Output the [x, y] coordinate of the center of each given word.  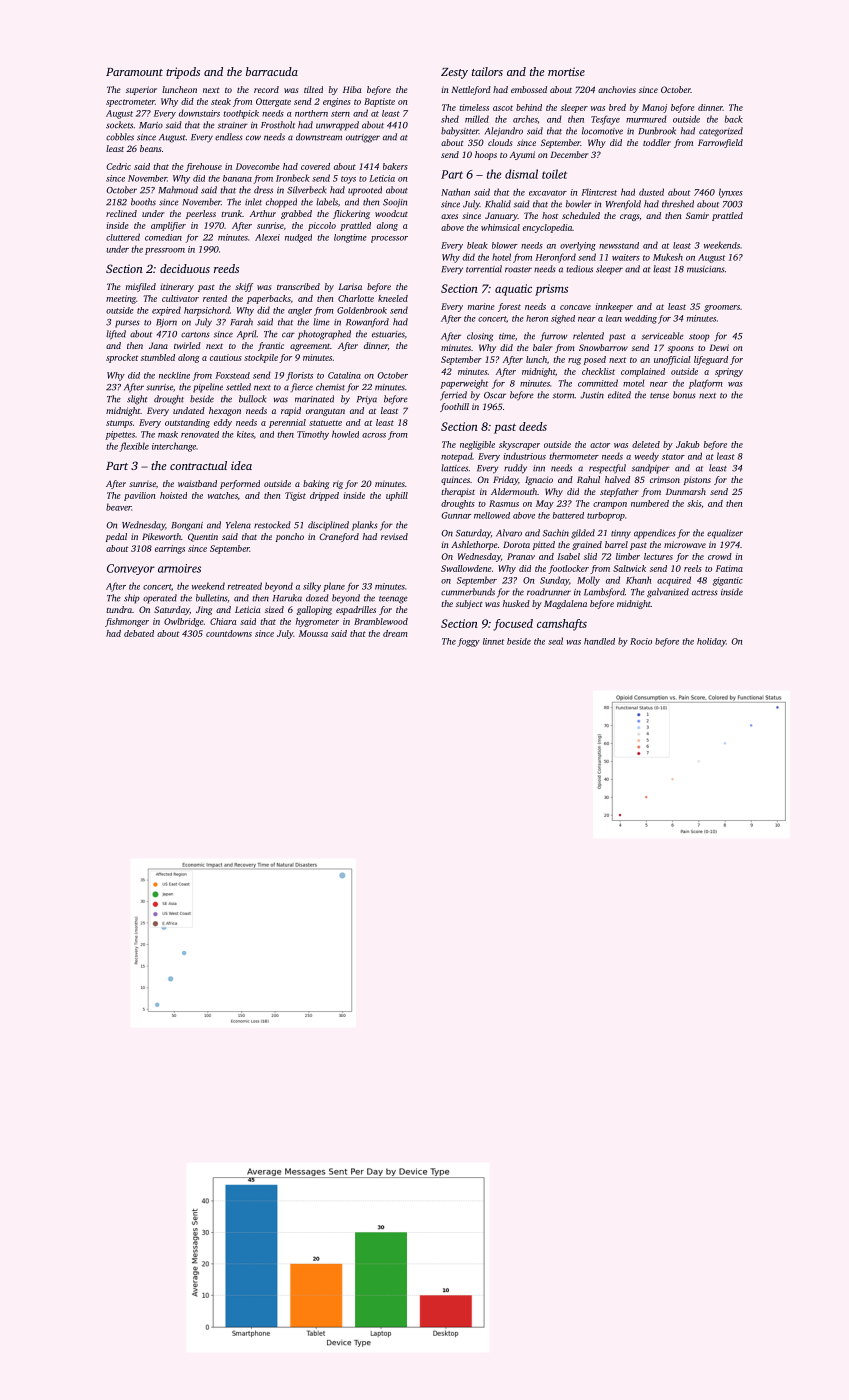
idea [241, 465]
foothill [454, 407]
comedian [163, 237]
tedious [579, 269]
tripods [183, 73]
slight [137, 400]
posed [594, 360]
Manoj [654, 108]
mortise [566, 71]
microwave [685, 544]
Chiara [223, 621]
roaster [518, 270]
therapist [458, 492]
